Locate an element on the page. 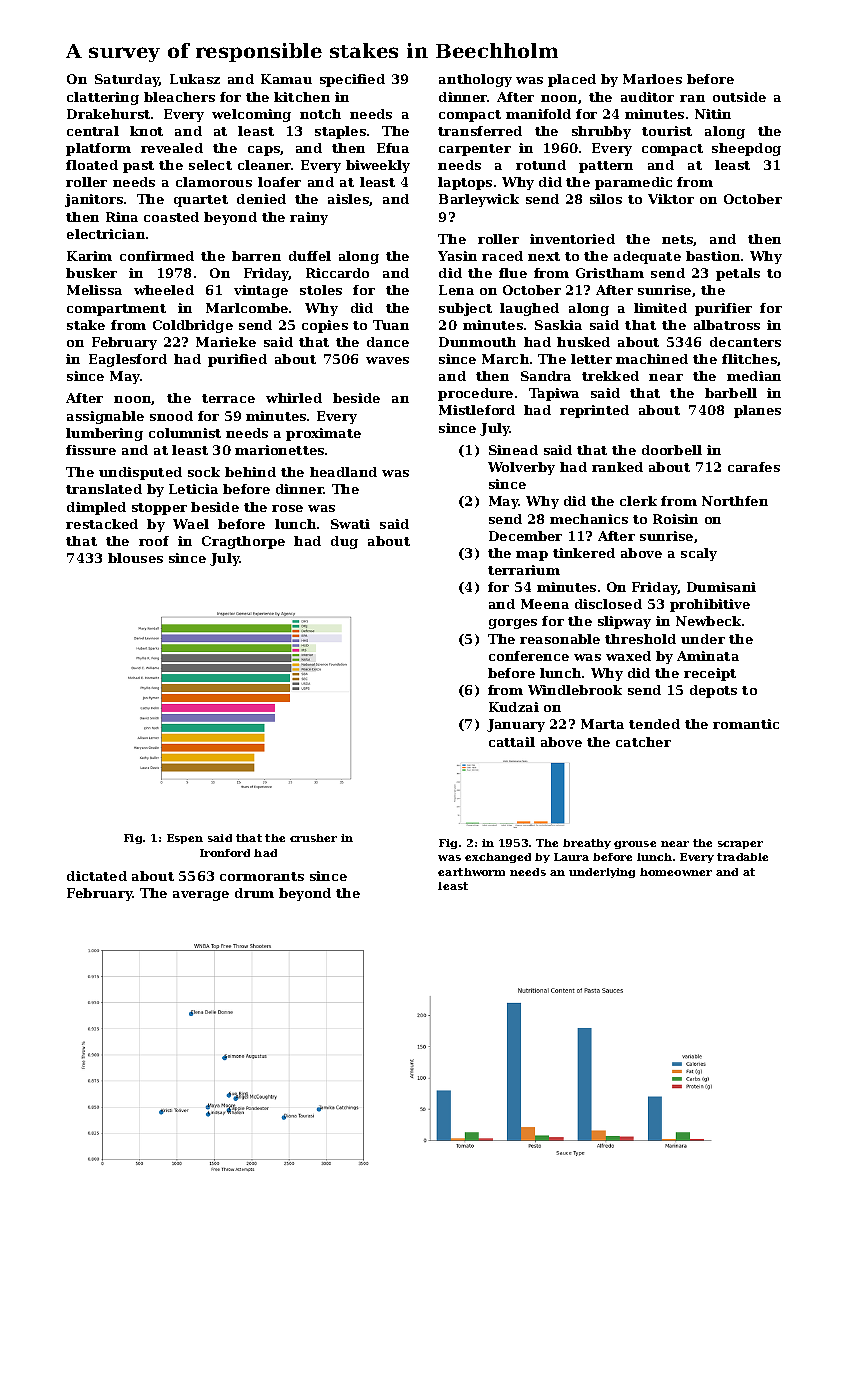 Image resolution: width=849 pixels, height=1400 pixels. homeowner is located at coordinates (676, 872).
